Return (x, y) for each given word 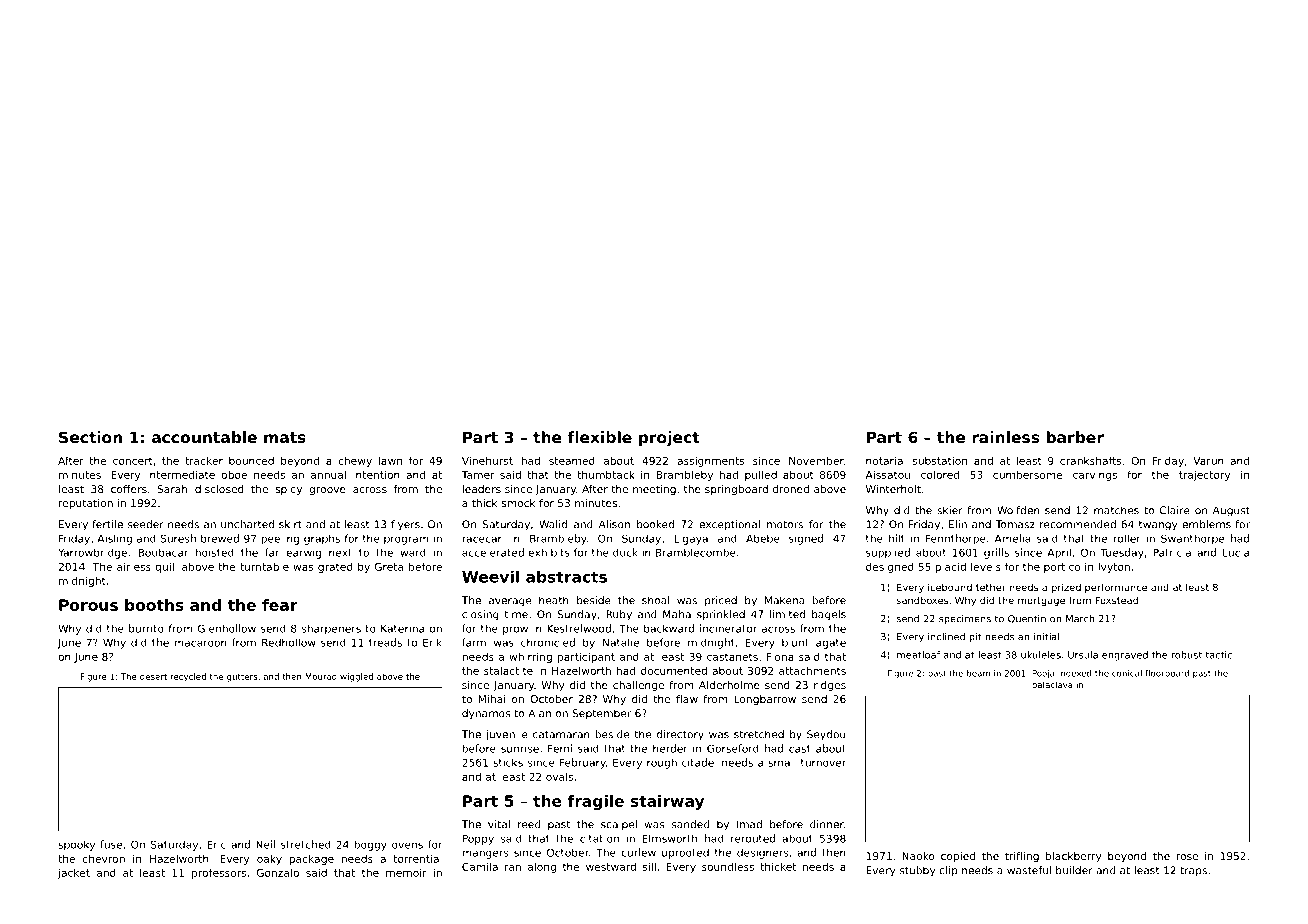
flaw (687, 699)
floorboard (1167, 673)
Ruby (619, 615)
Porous (88, 605)
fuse (111, 844)
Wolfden (1018, 510)
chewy (355, 461)
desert (153, 676)
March (1080, 619)
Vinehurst (487, 460)
